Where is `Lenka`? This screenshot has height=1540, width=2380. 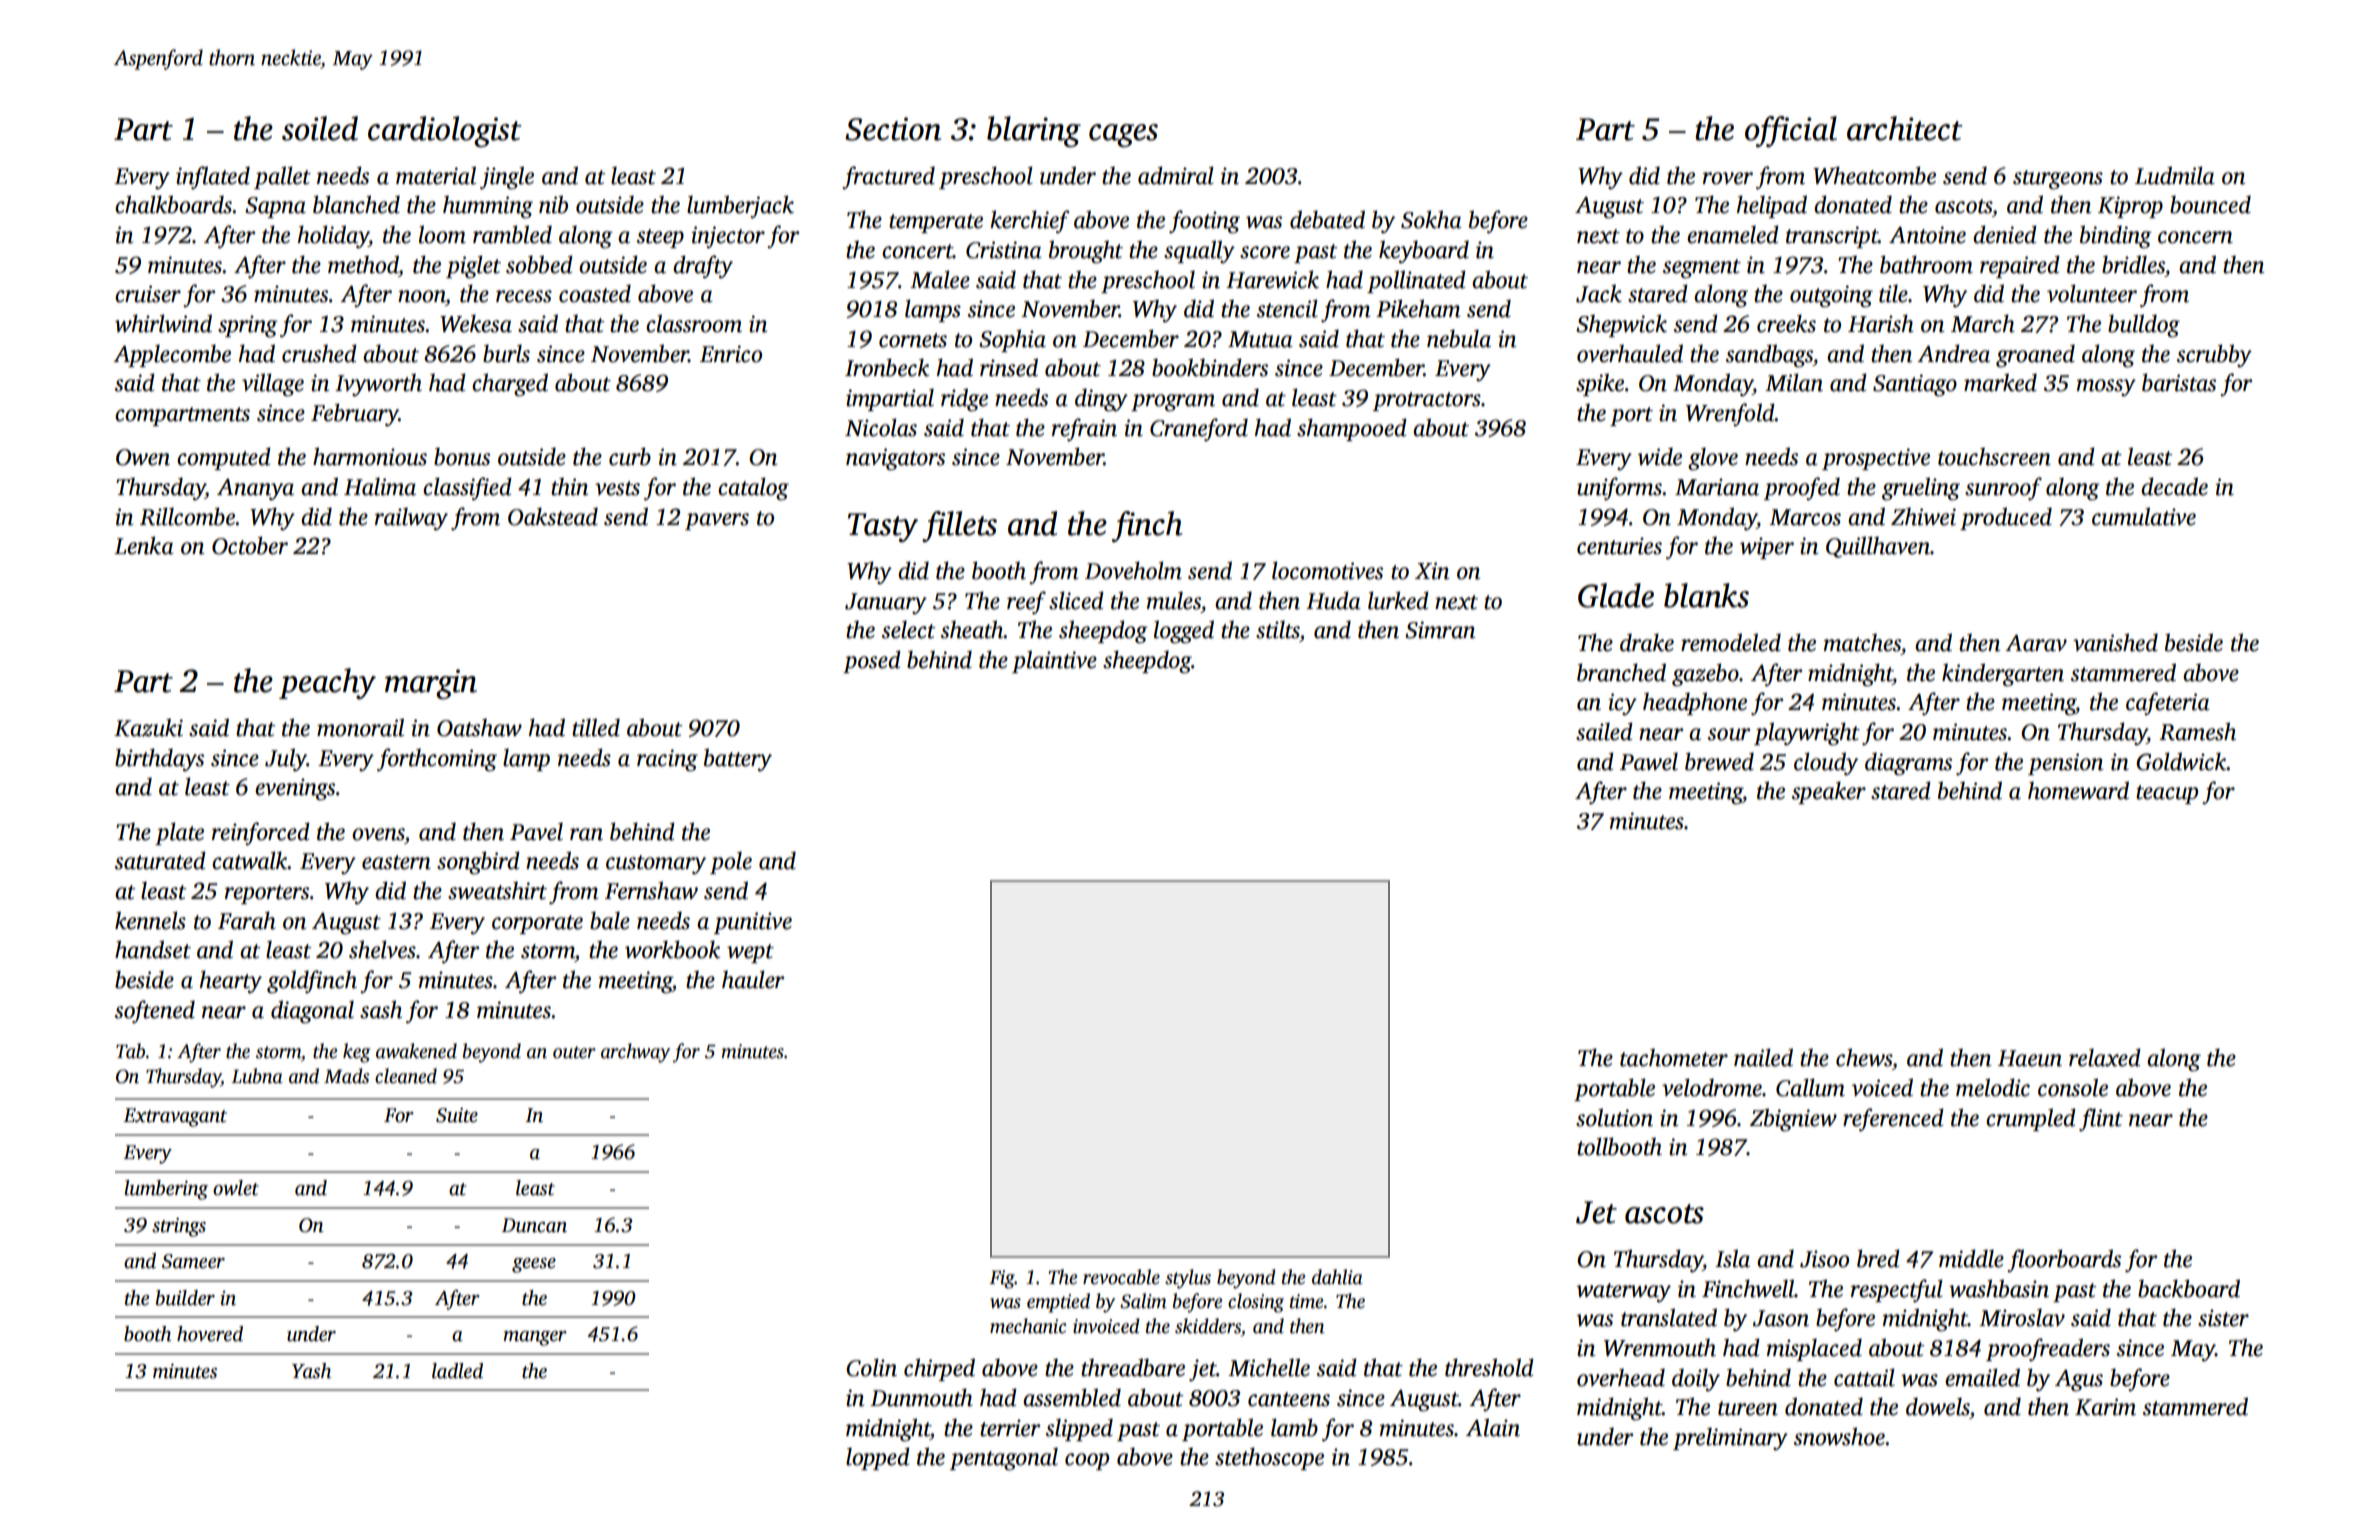
Lenka is located at coordinates (144, 545).
